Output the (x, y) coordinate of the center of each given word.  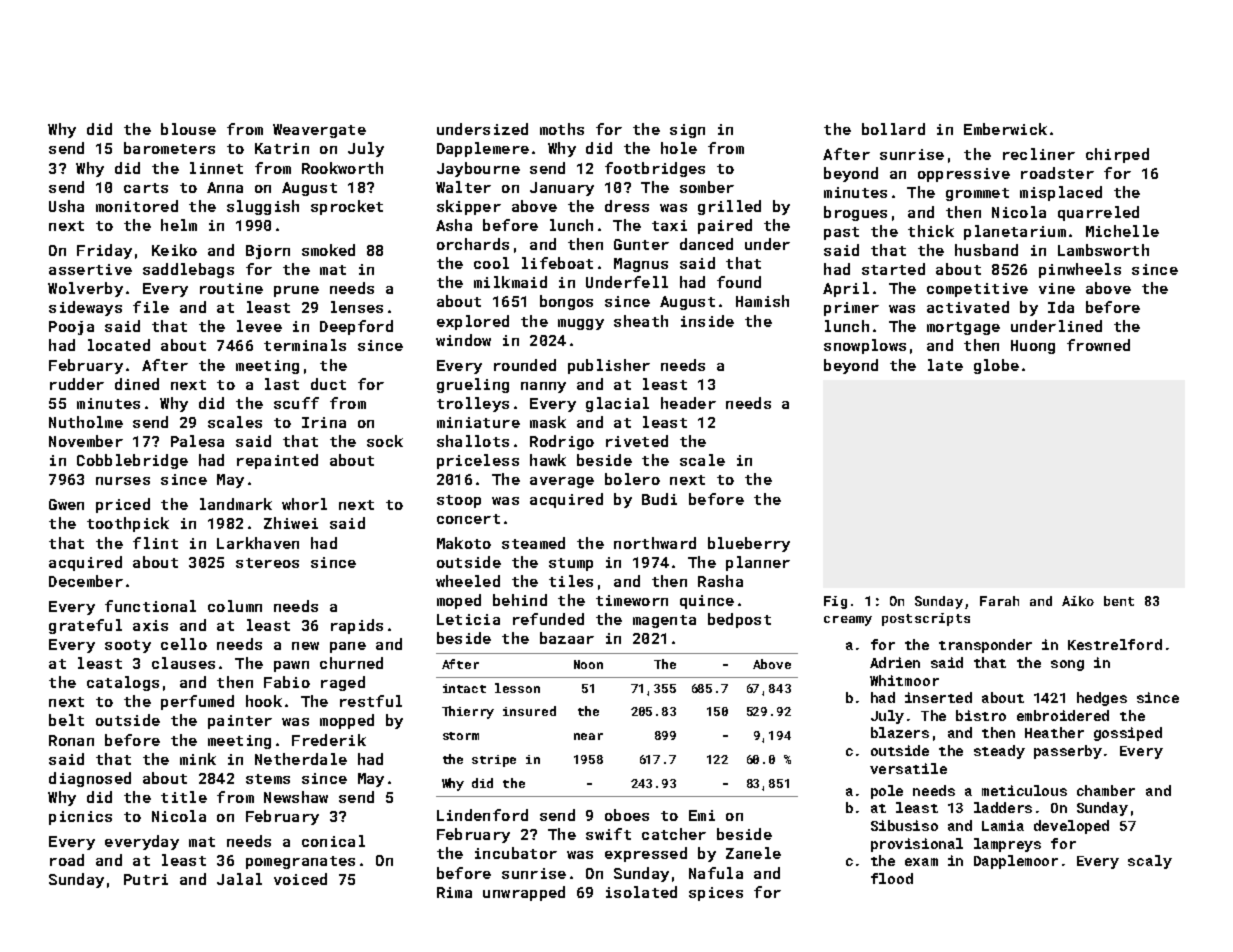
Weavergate (319, 131)
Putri (146, 879)
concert (468, 519)
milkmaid (510, 282)
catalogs (123, 683)
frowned (1098, 345)
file (151, 307)
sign (687, 131)
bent (1119, 601)
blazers (900, 732)
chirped (1117, 155)
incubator (516, 853)
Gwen (66, 504)
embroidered (1063, 715)
